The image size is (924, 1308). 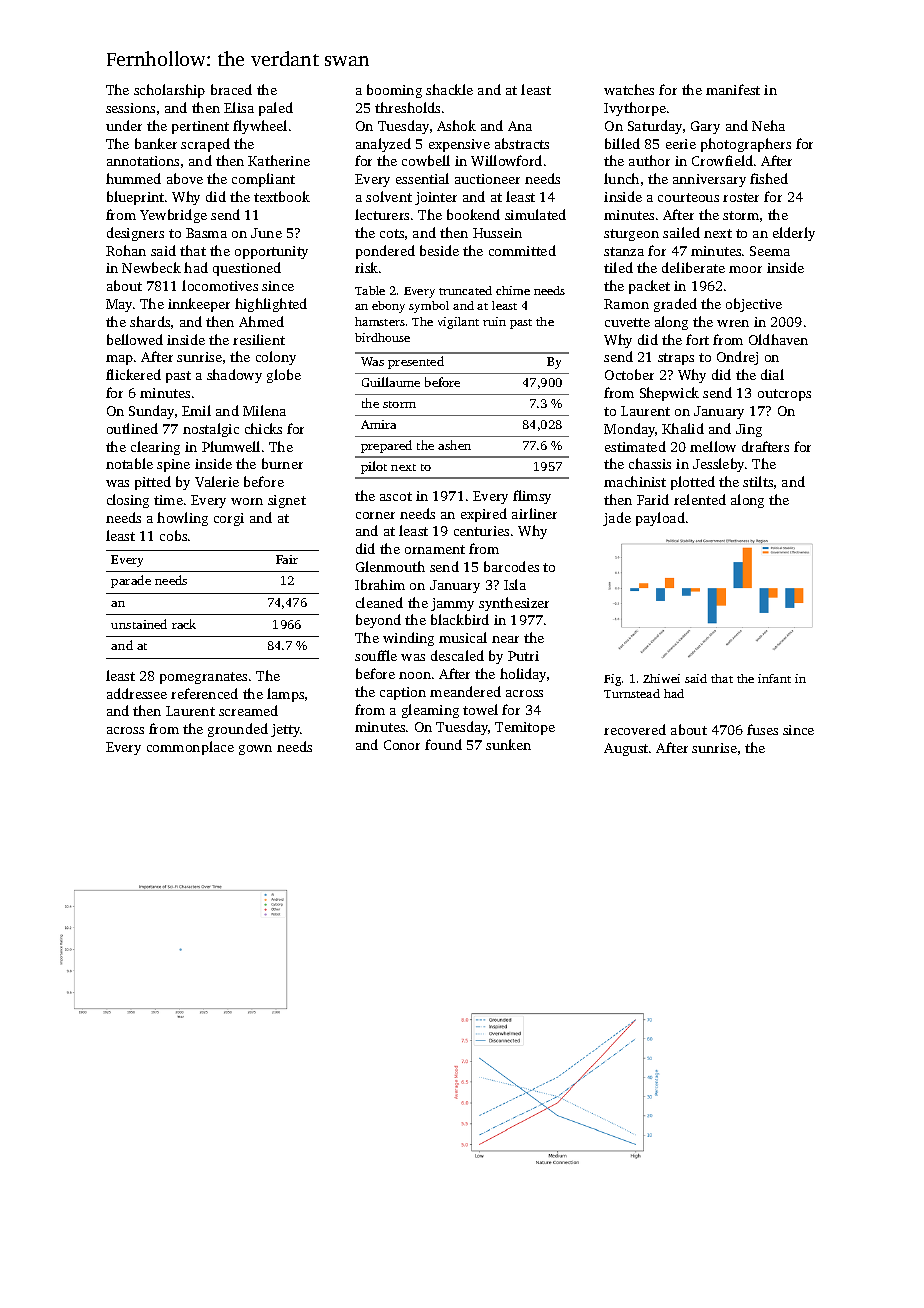 I want to click on jetty, so click(x=286, y=730).
